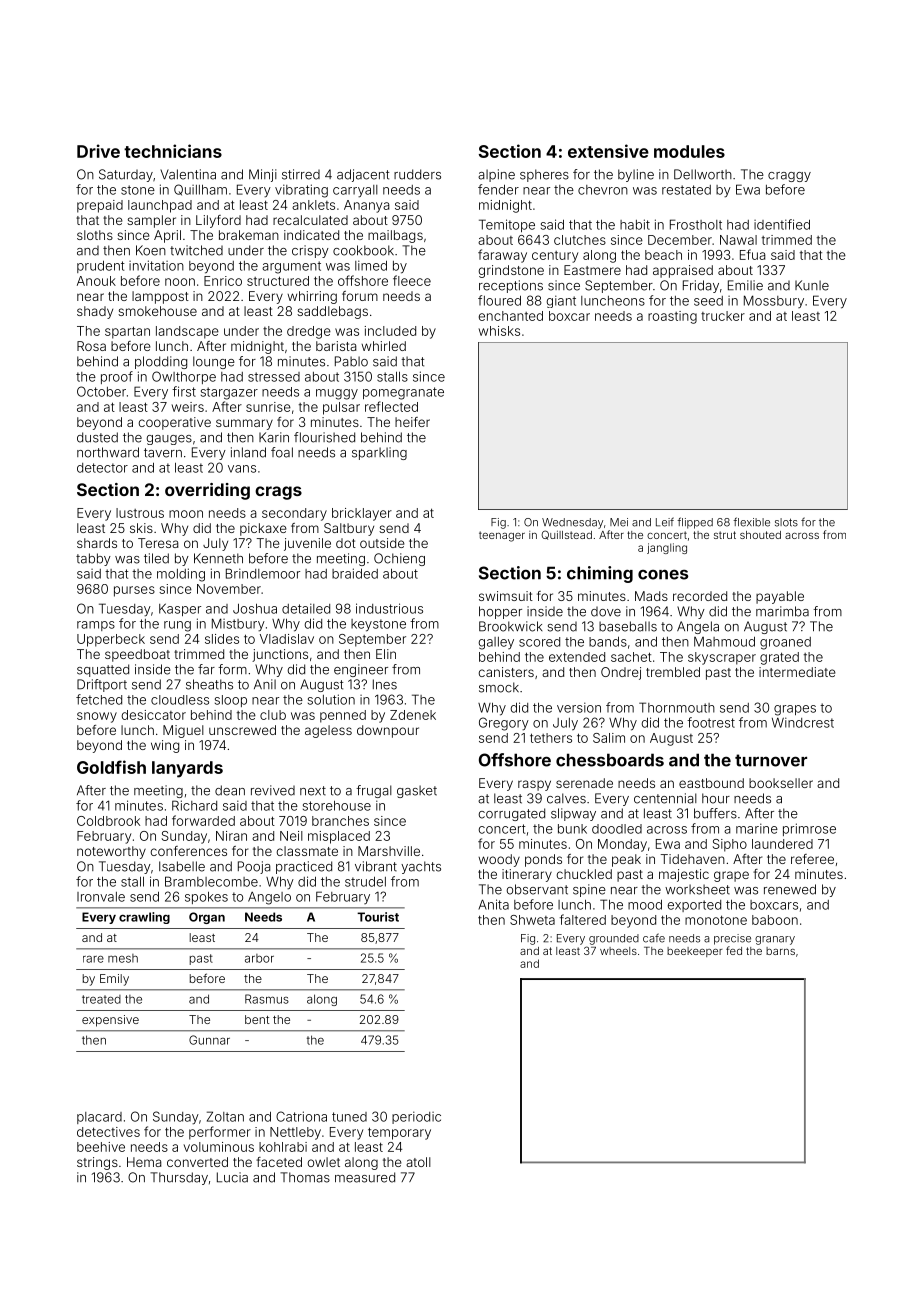 This screenshot has width=924, height=1314. Describe the element at coordinates (782, 224) in the screenshot. I see `identified` at that location.
